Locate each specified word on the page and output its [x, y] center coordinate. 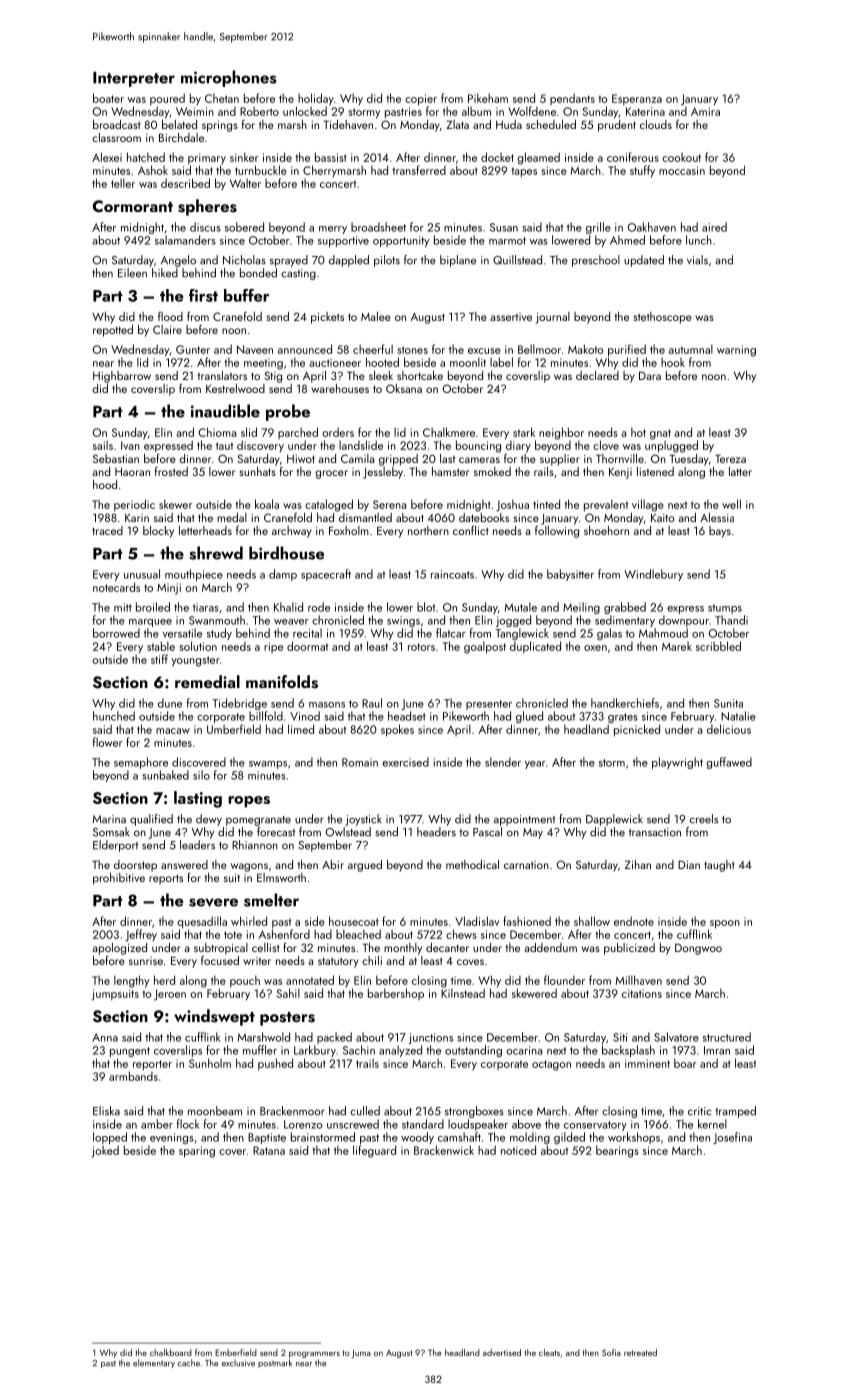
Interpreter [134, 79]
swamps [268, 765]
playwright [677, 763]
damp [283, 575]
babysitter [570, 575]
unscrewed [353, 1124]
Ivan [130, 445]
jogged [513, 621]
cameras [479, 460]
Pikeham [488, 98]
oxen [595, 648]
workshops [634, 1138]
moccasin [682, 170]
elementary [154, 1363]
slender [503, 762]
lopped [110, 1138]
